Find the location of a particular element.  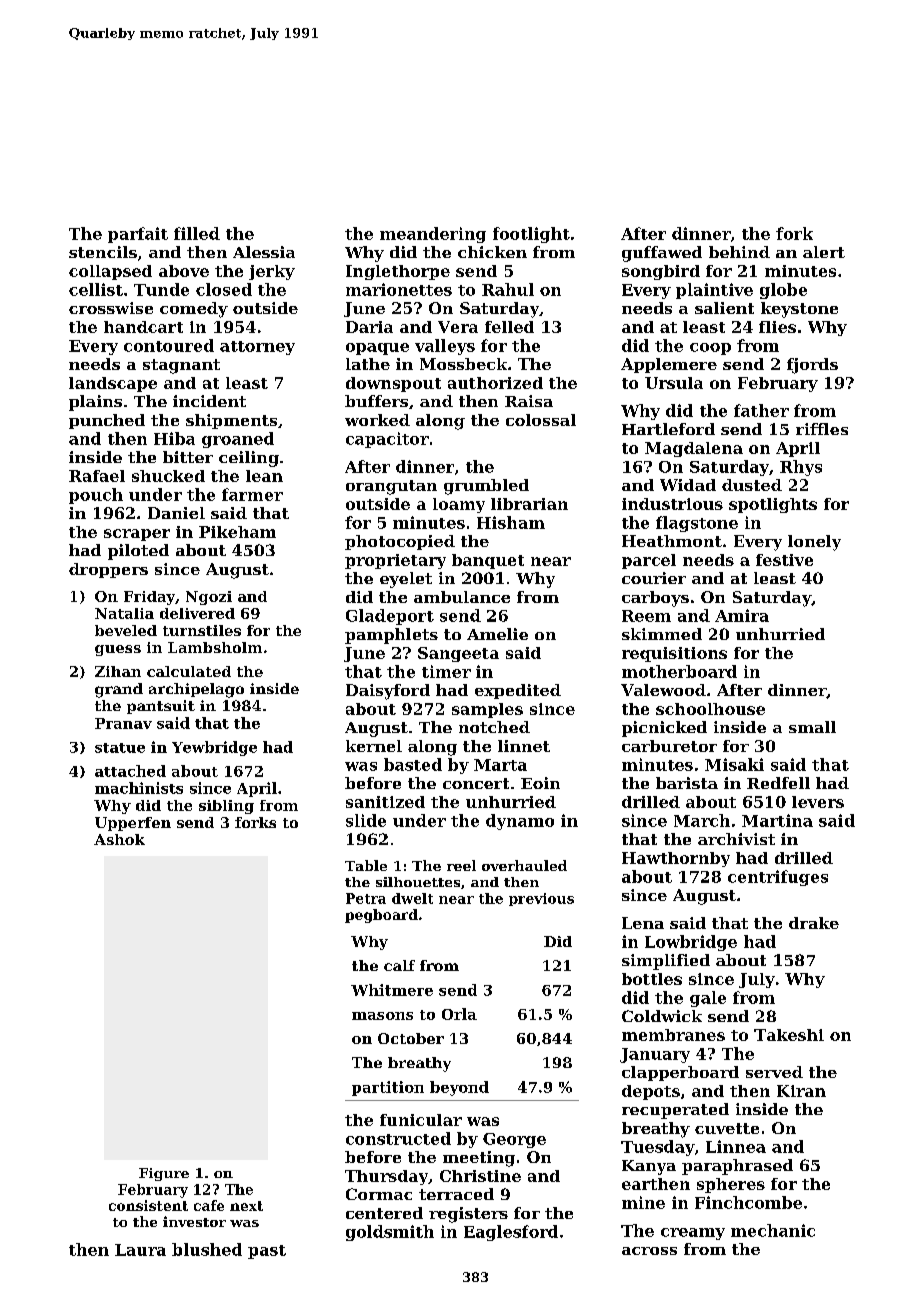

attorney is located at coordinates (257, 348).
